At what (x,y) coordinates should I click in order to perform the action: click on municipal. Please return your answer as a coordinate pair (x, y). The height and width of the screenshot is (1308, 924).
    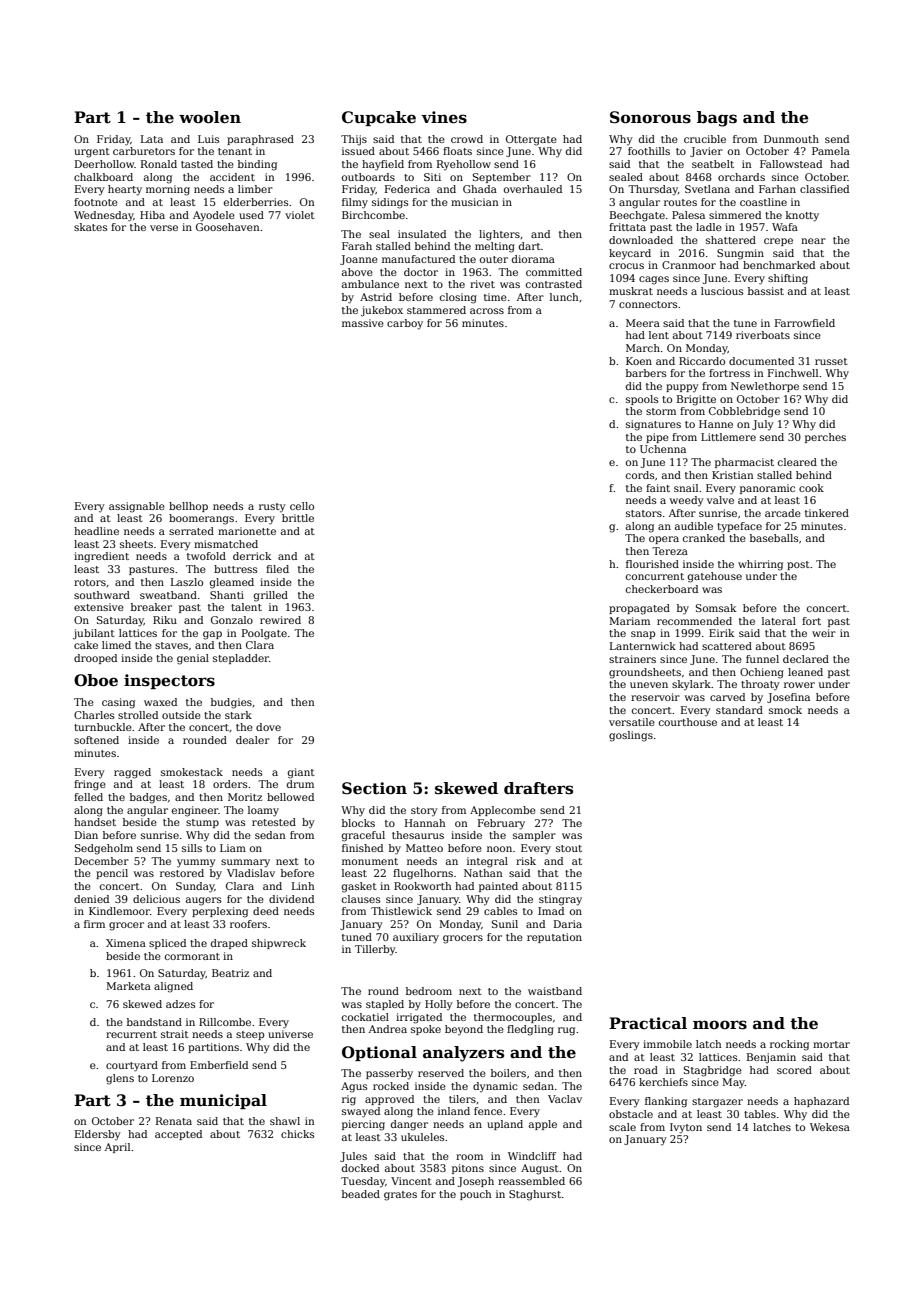
    Looking at the image, I should click on (223, 1101).
